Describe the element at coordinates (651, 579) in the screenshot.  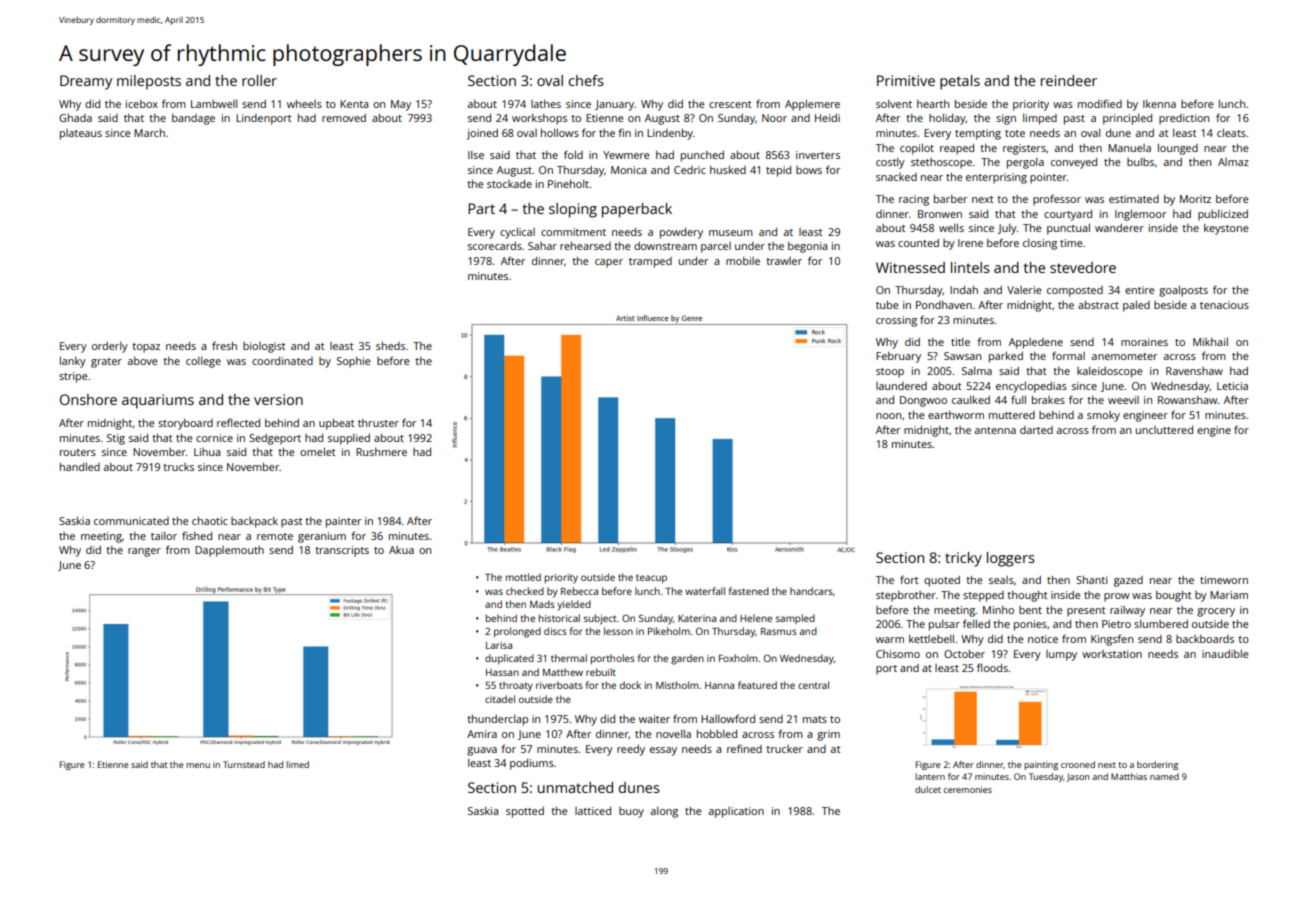
I see `teacup` at that location.
